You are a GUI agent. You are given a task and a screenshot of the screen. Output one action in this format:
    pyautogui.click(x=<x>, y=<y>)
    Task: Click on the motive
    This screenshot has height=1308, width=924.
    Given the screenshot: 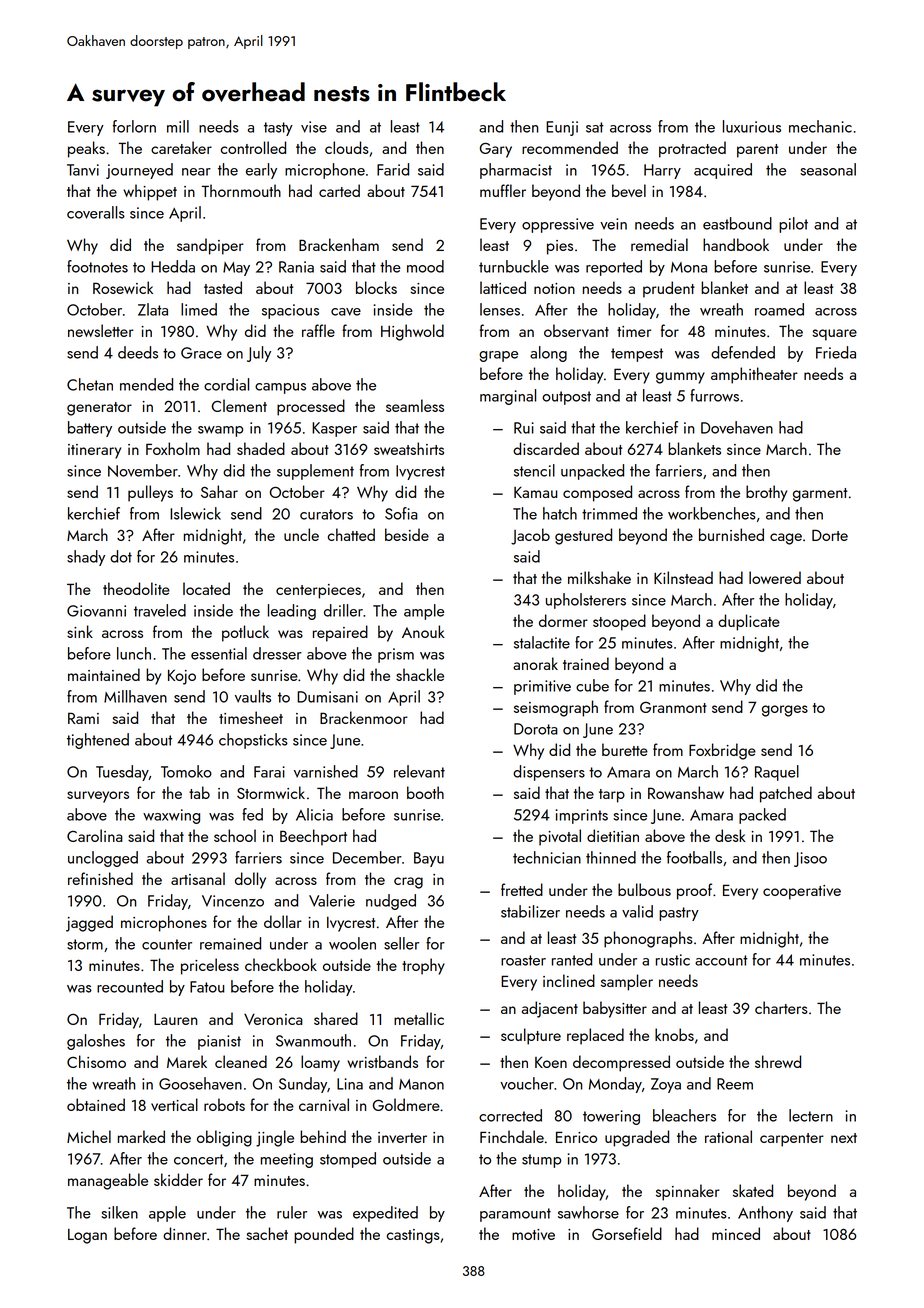 What is the action you would take?
    pyautogui.click(x=533, y=1234)
